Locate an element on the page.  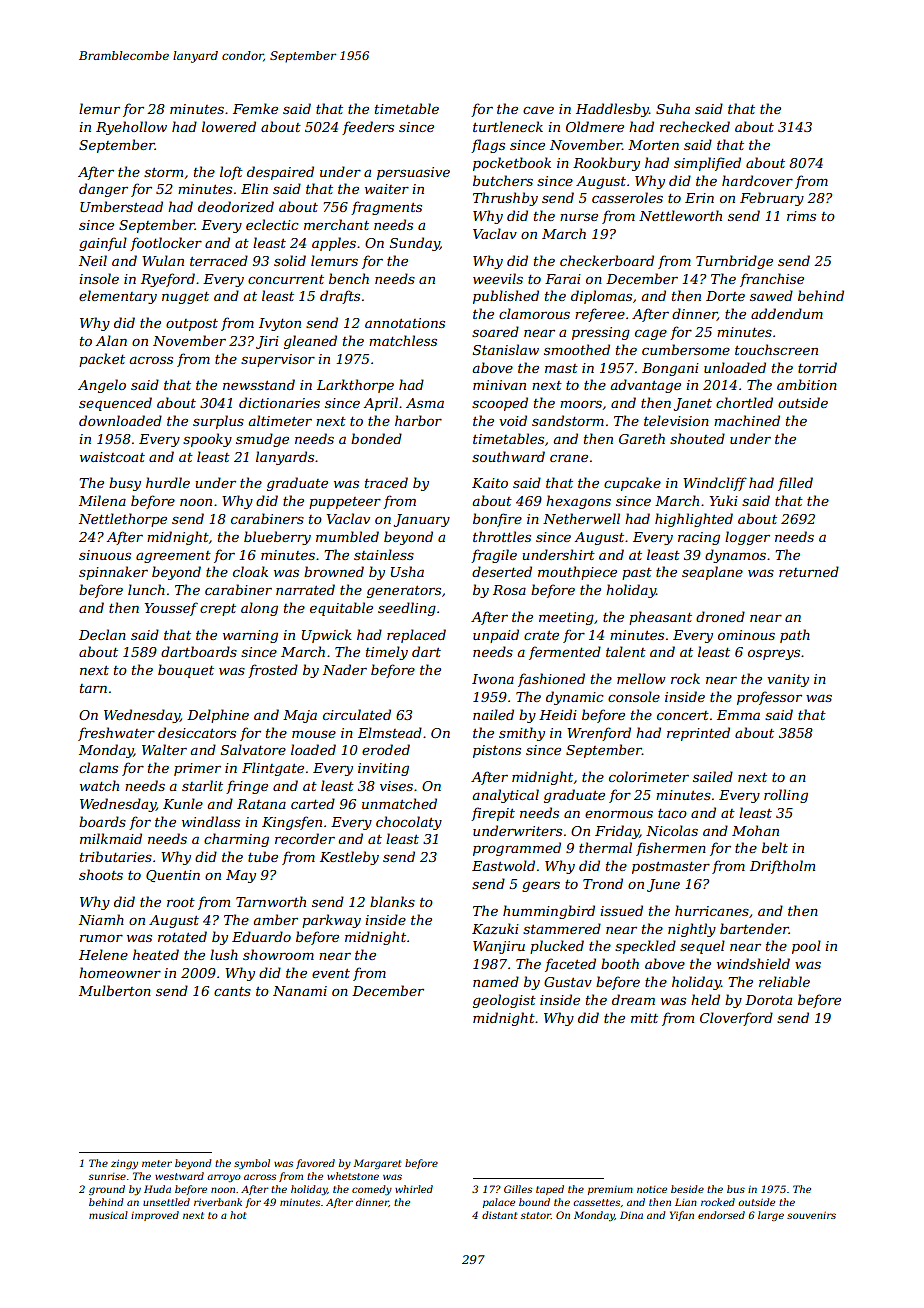
rechecked is located at coordinates (695, 126).
